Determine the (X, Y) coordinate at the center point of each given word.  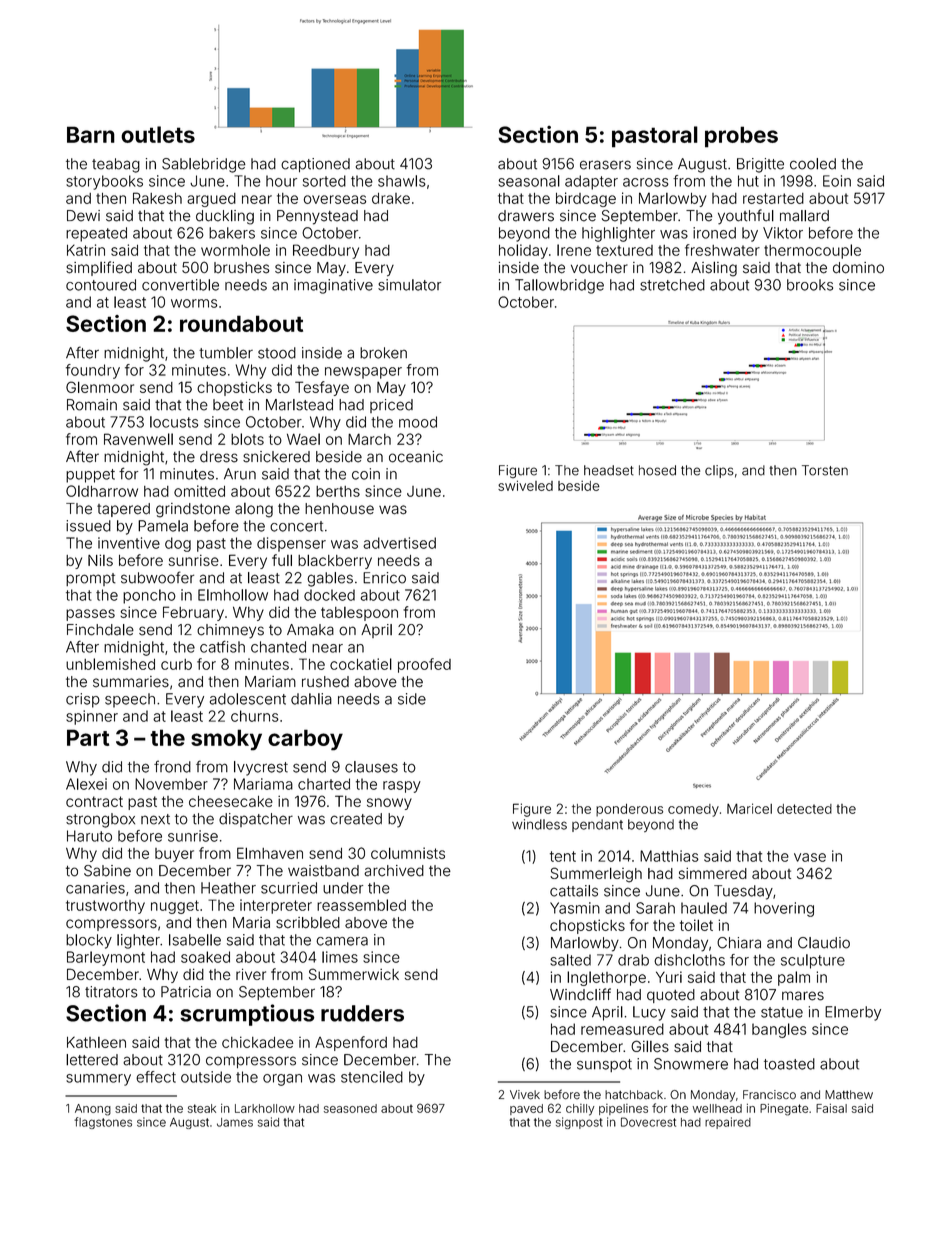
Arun (240, 474)
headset (609, 470)
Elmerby (853, 1013)
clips (719, 471)
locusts (174, 422)
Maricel (749, 808)
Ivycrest (261, 768)
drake (391, 198)
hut (748, 181)
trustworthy (105, 907)
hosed (657, 470)
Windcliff (580, 994)
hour (281, 181)
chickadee (257, 1042)
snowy (389, 804)
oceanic (416, 457)
